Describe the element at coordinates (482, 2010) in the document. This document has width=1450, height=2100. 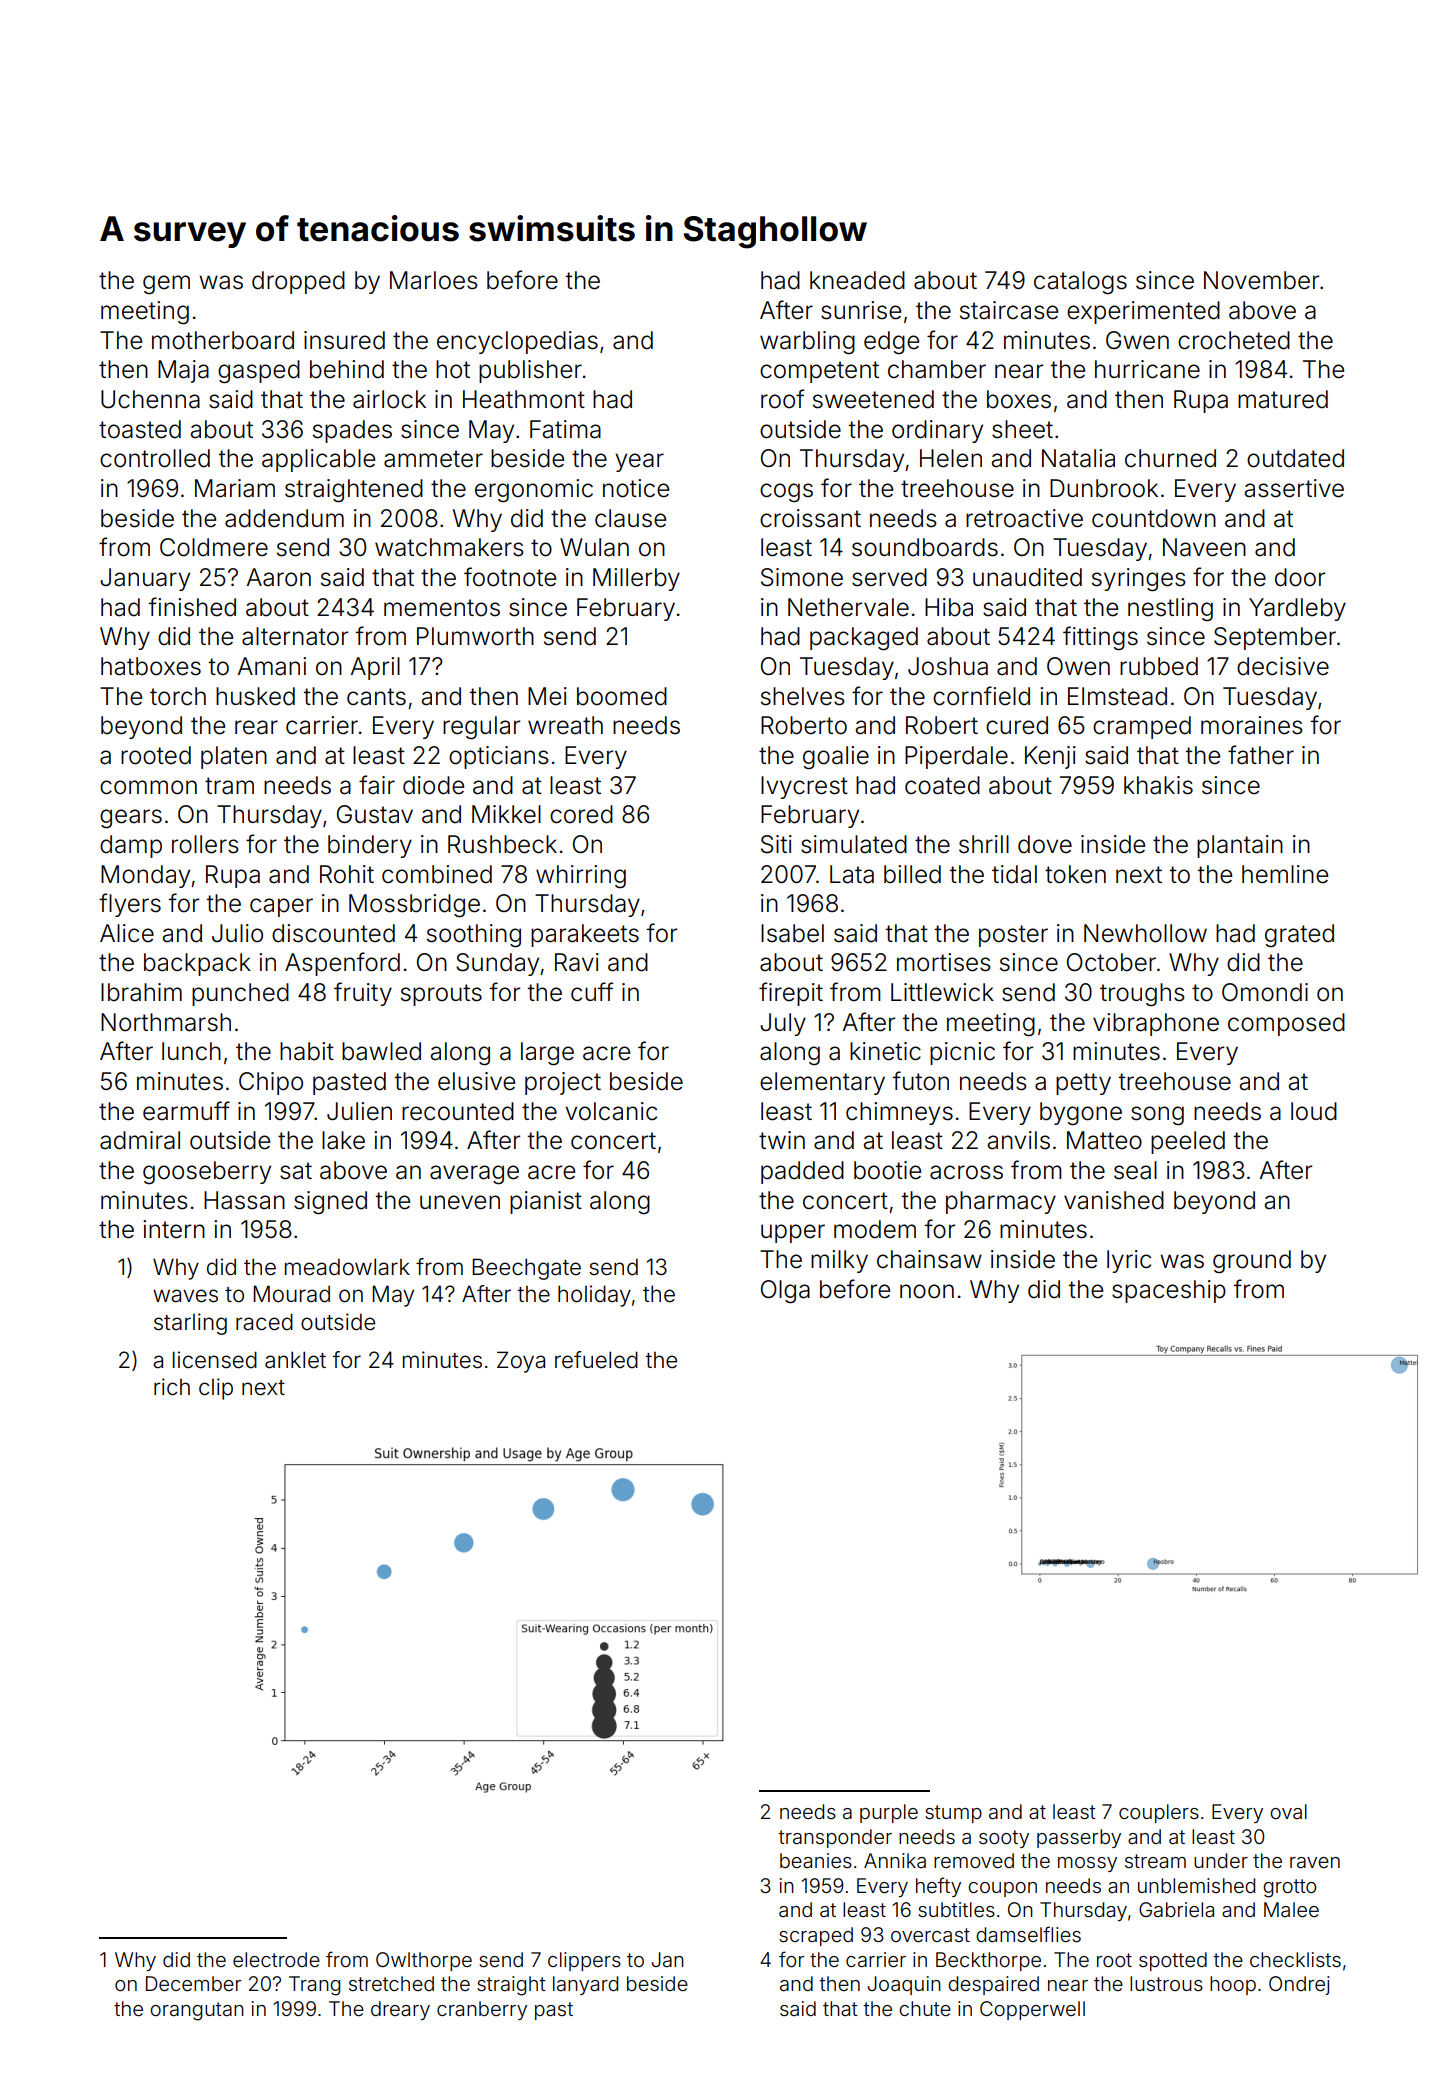
I see `cranberry` at that location.
